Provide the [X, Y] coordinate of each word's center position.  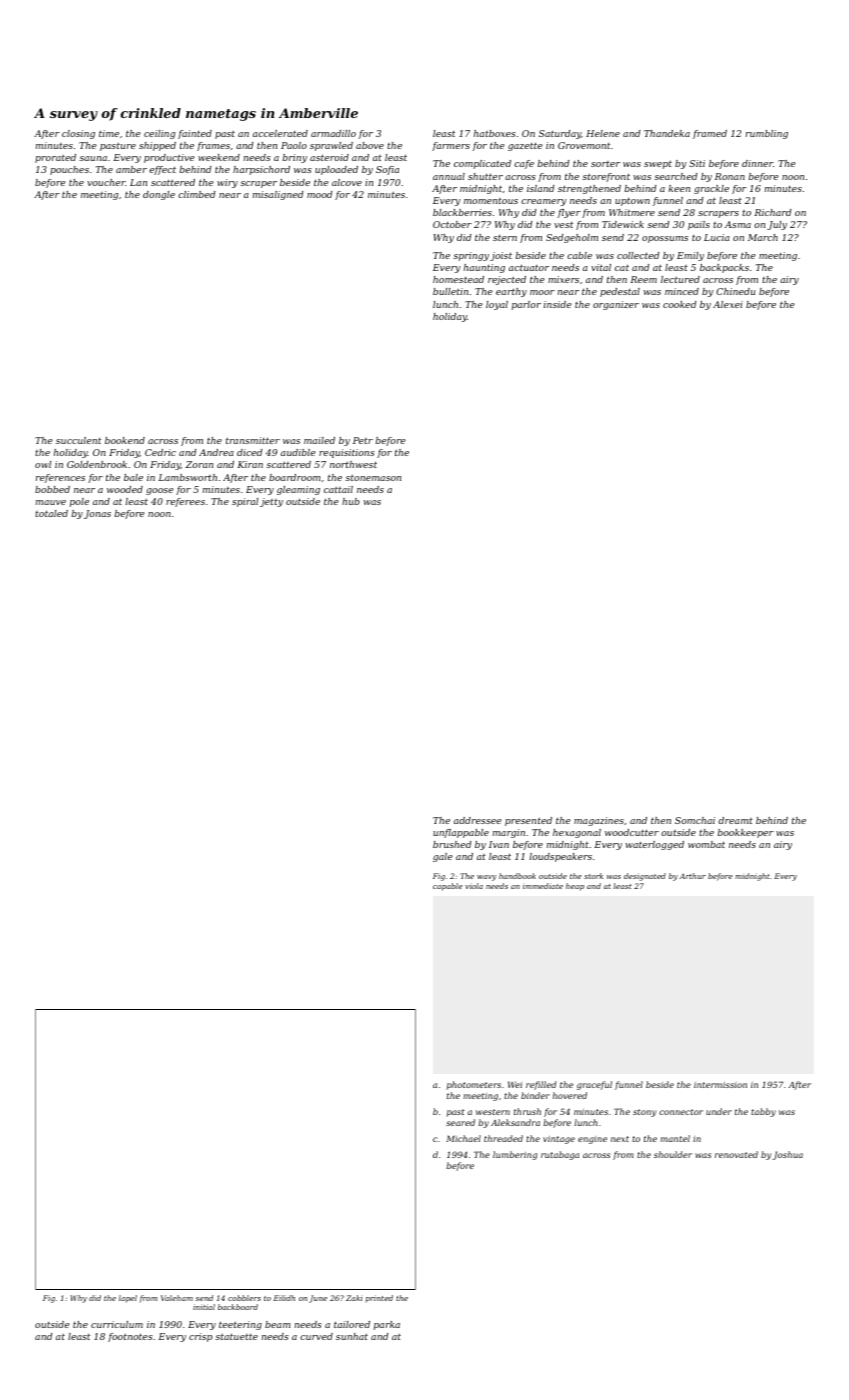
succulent [78, 440]
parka [387, 1325]
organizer [616, 305]
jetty [271, 502]
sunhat [352, 1336]
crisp [200, 1337]
